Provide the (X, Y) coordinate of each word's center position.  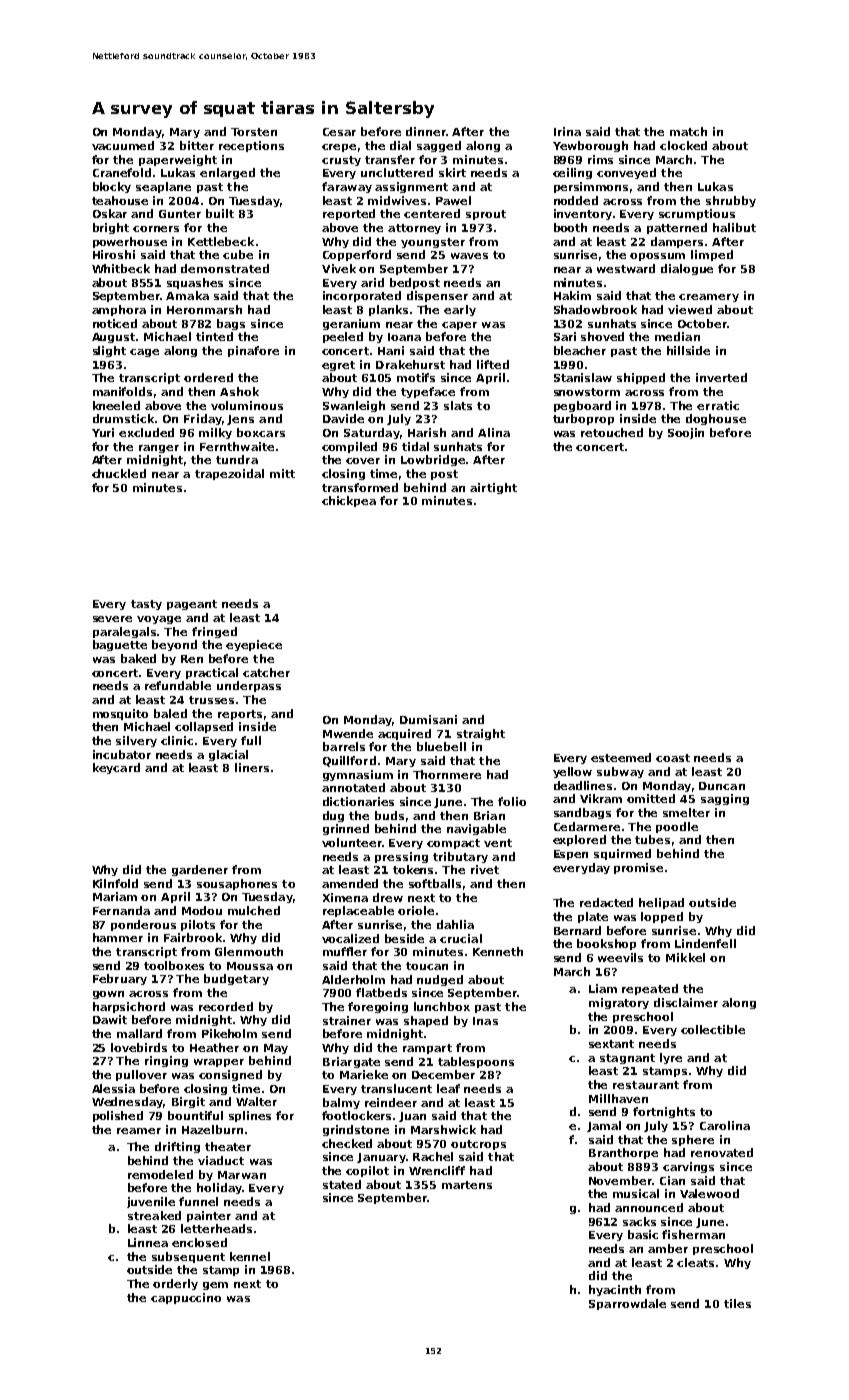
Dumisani (428, 719)
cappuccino (186, 1298)
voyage (159, 620)
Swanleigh (354, 406)
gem (215, 1286)
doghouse (716, 419)
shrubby (731, 201)
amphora (119, 310)
